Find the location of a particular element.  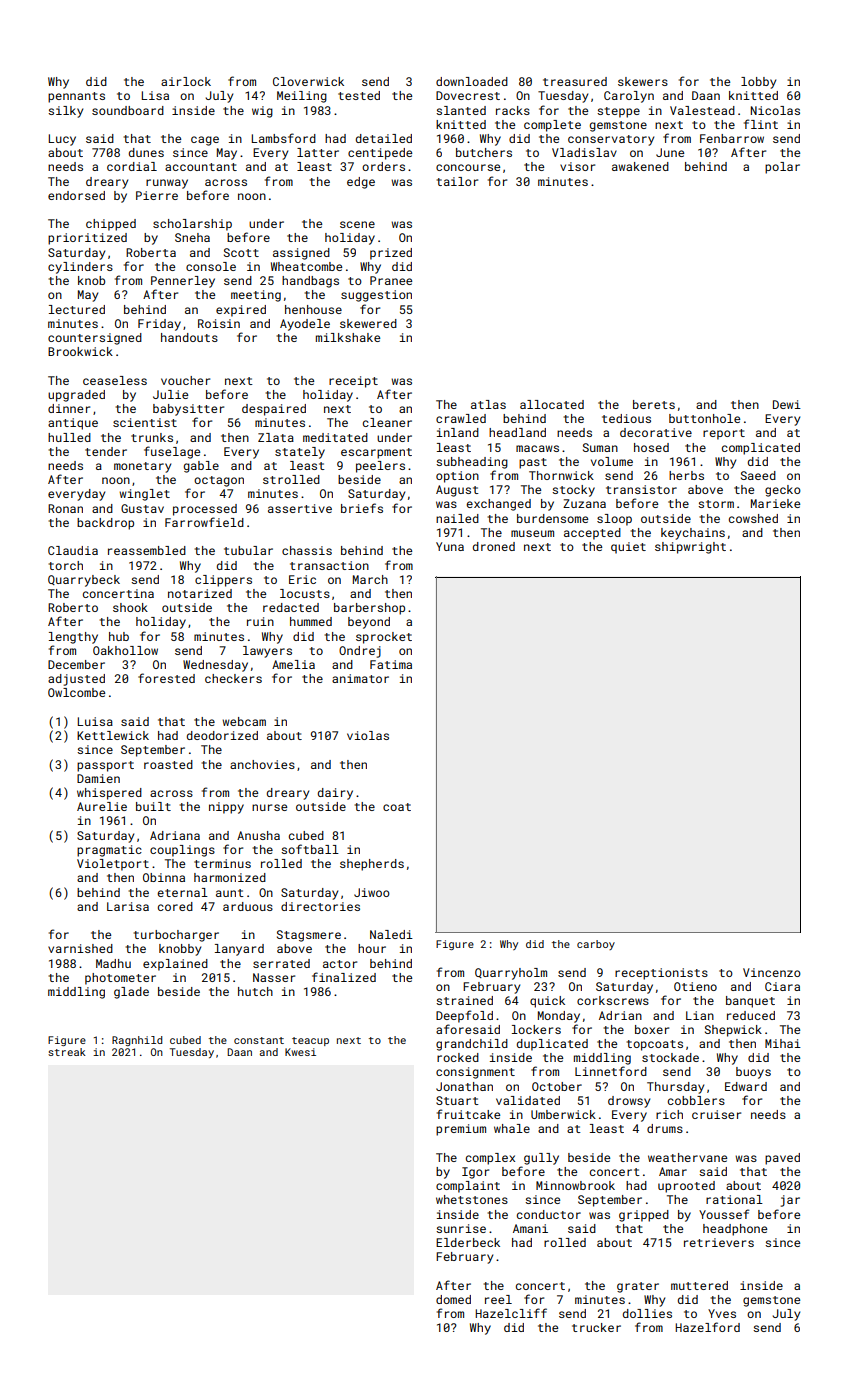

varnished is located at coordinates (80, 948).
